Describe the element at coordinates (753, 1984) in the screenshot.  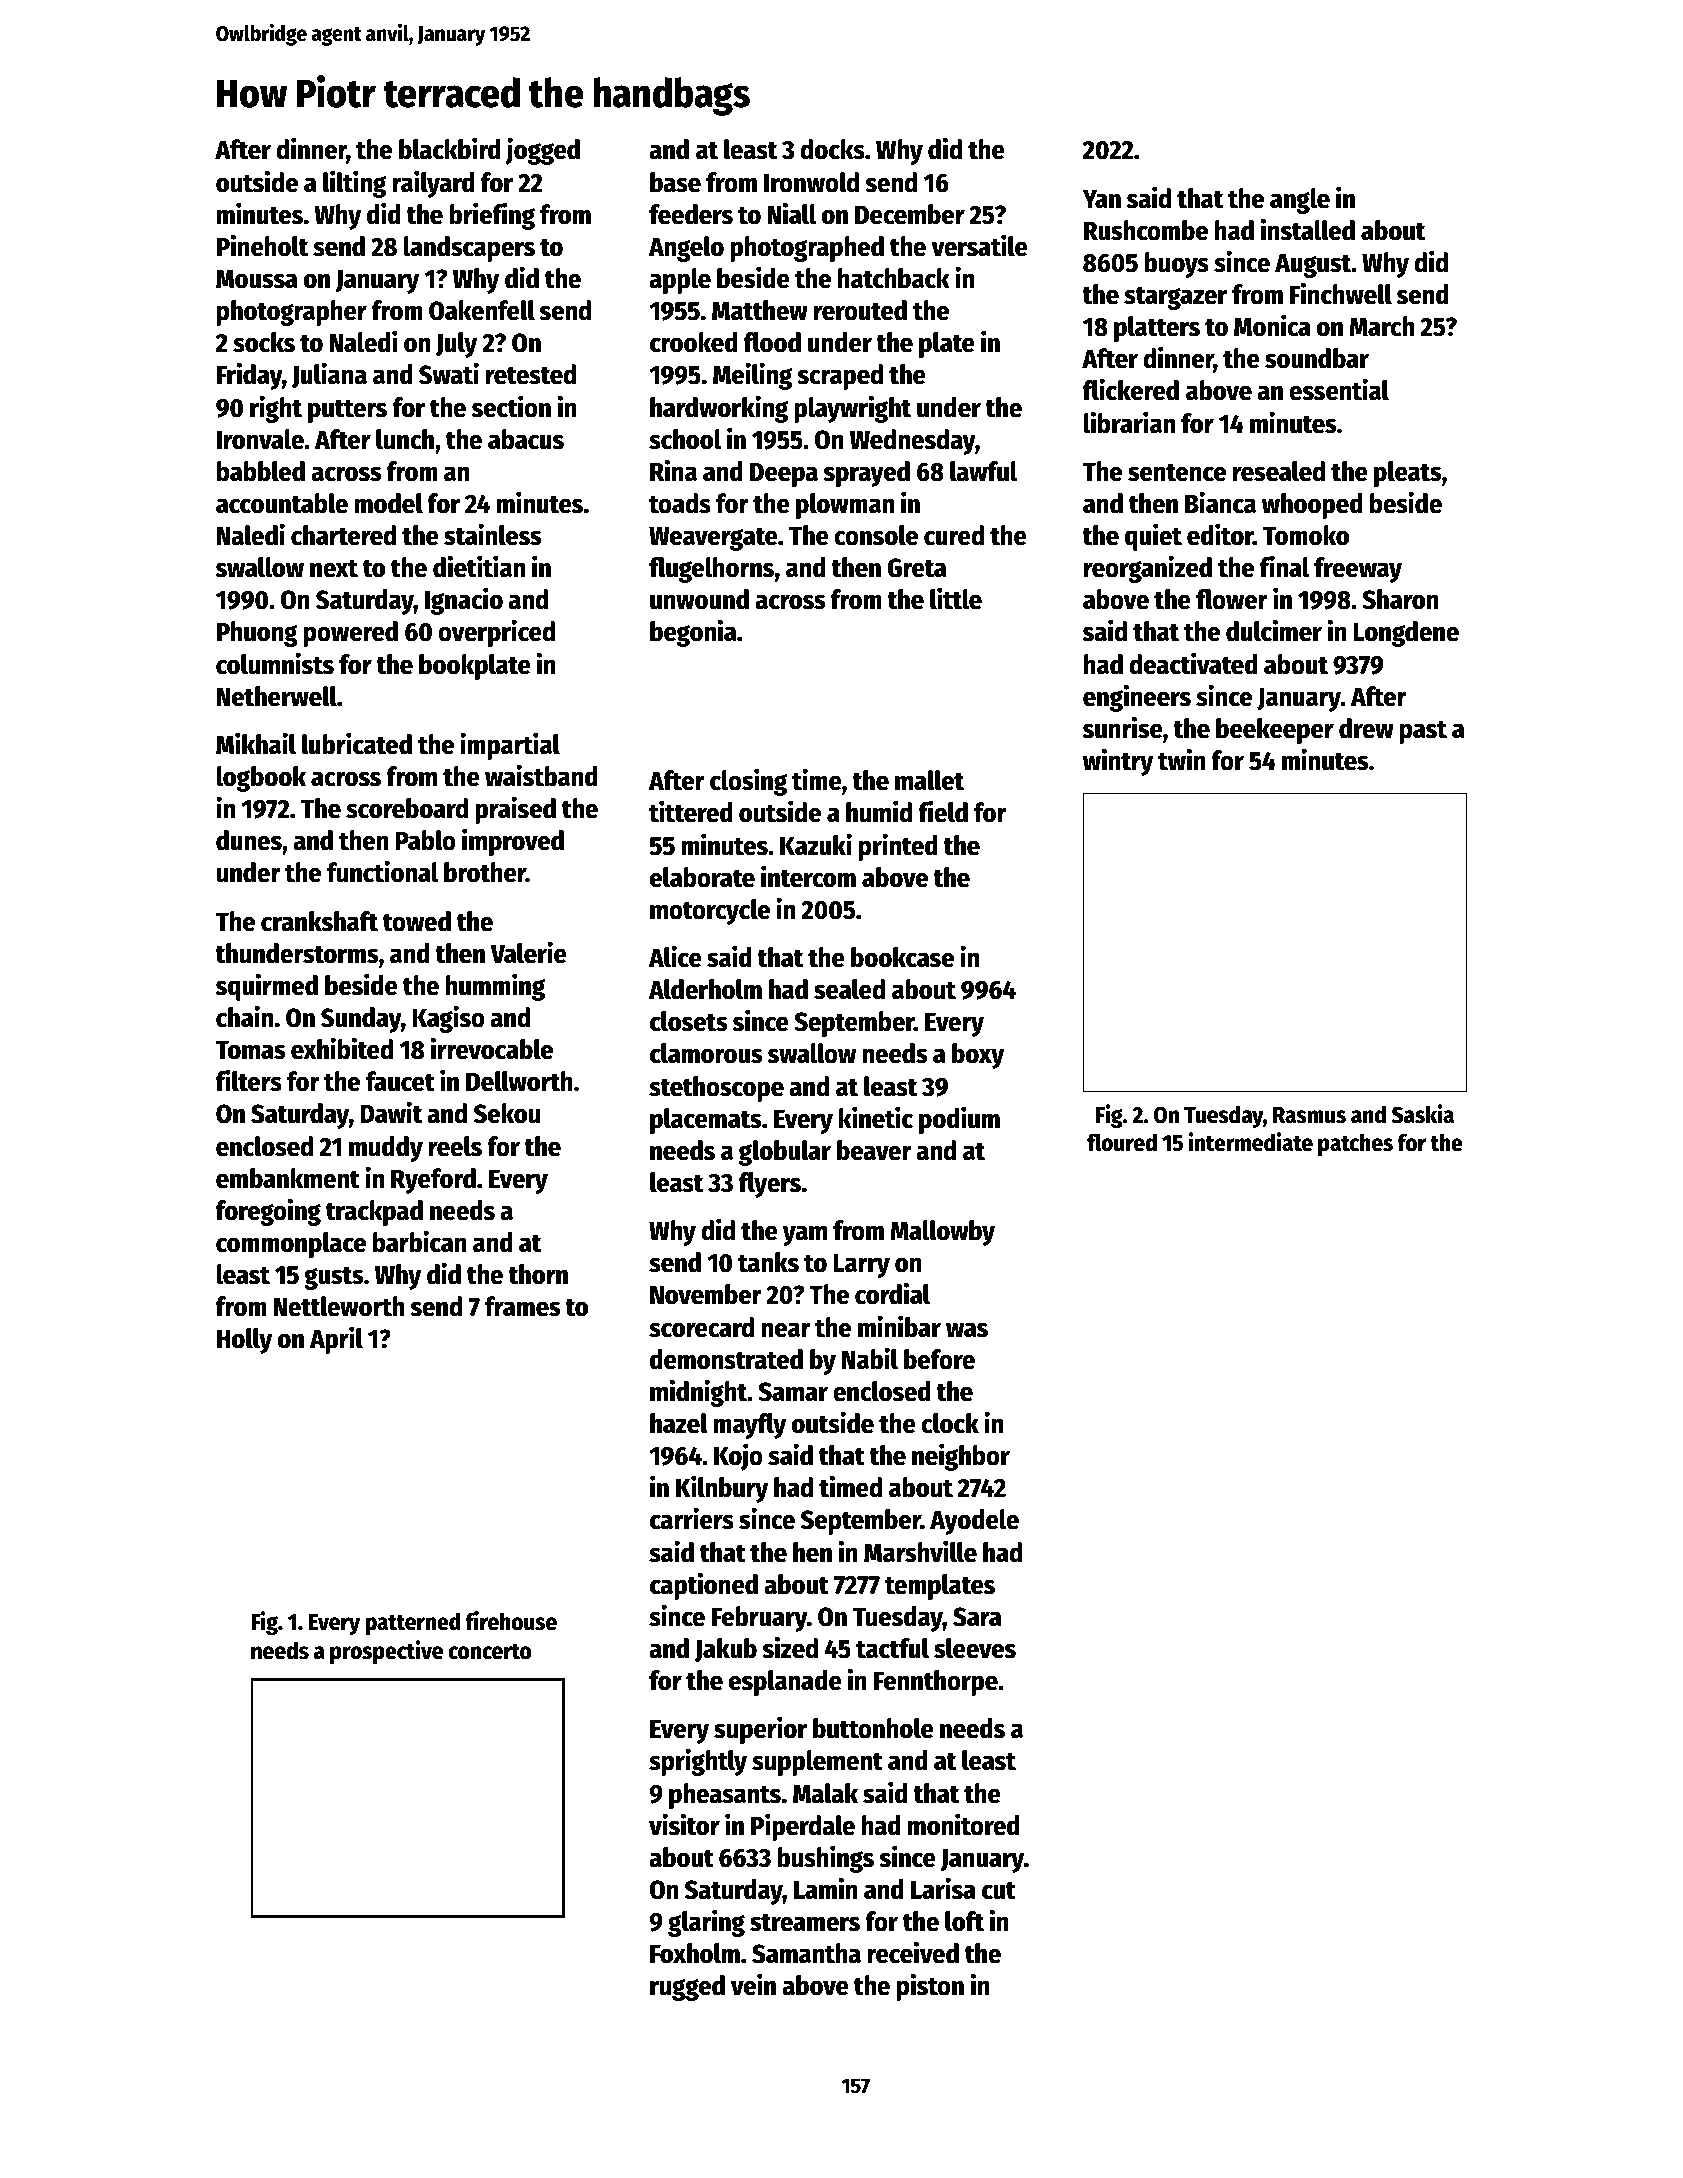
I see `vein` at that location.
